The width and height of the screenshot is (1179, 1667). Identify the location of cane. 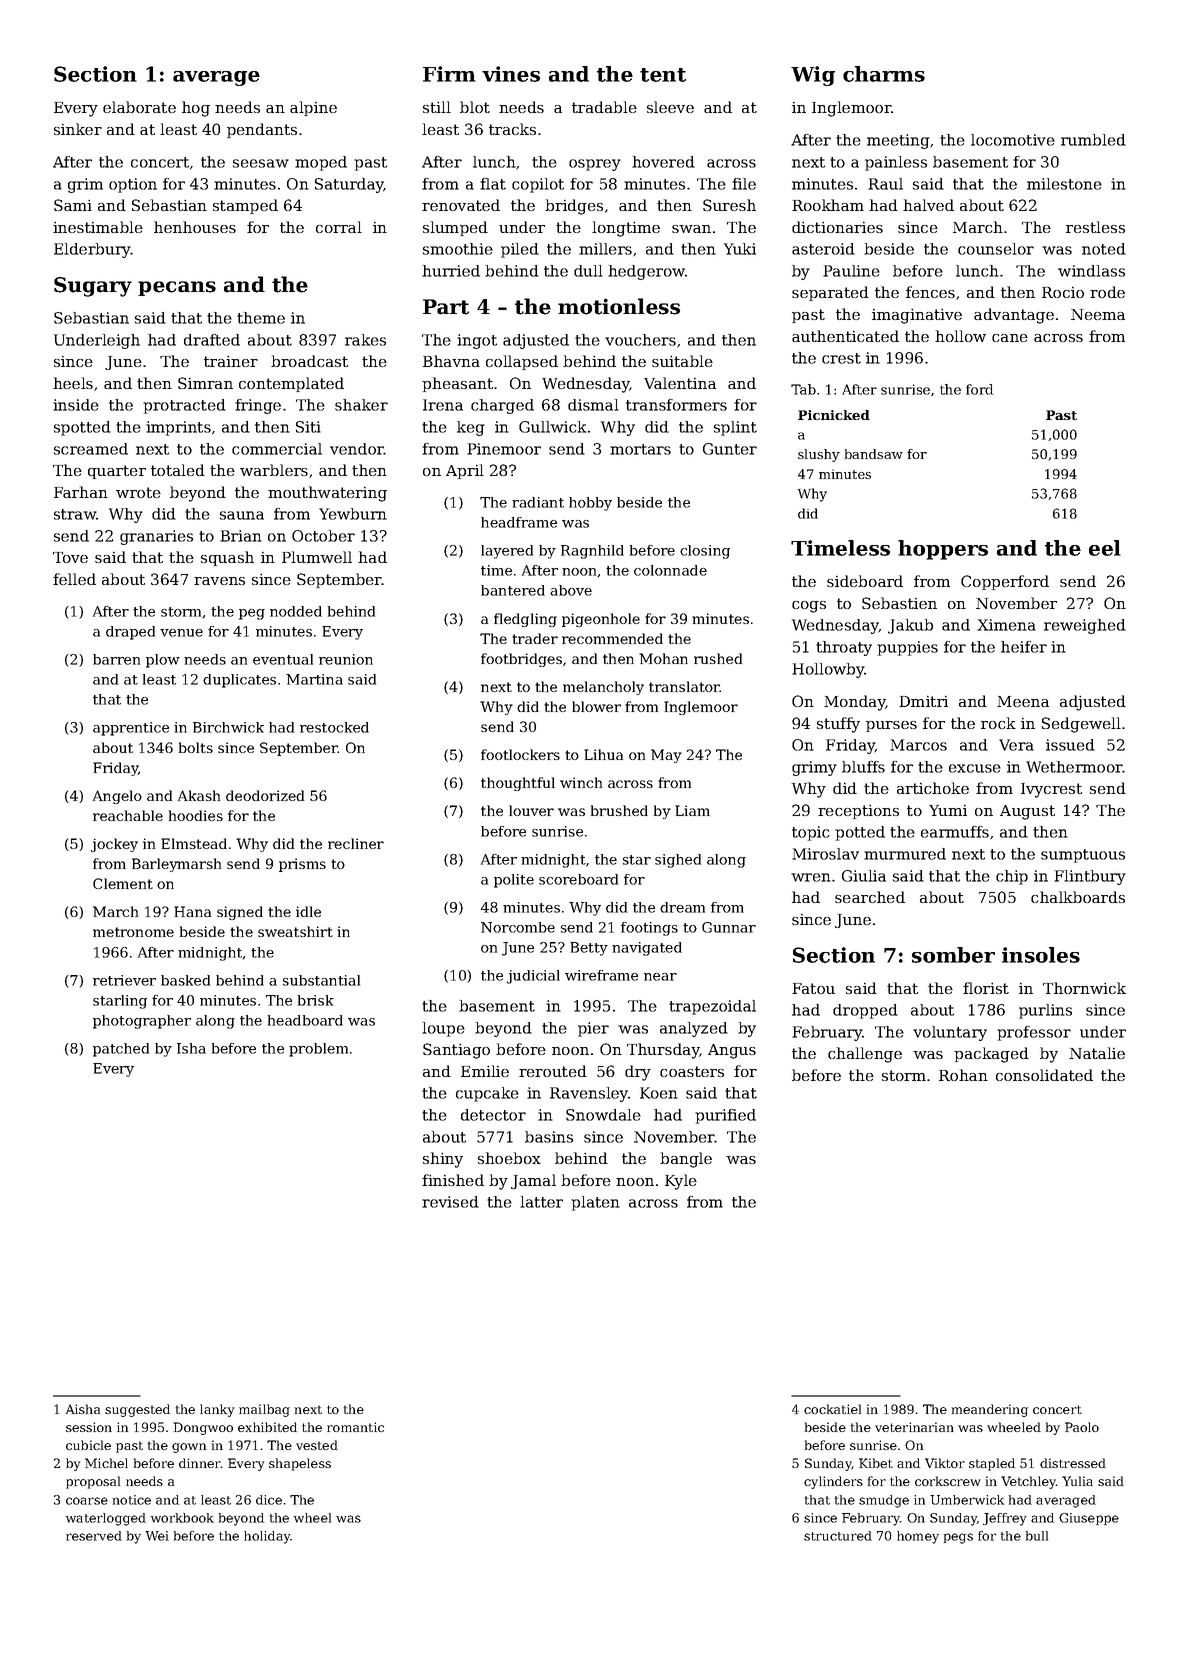
(1010, 338).
